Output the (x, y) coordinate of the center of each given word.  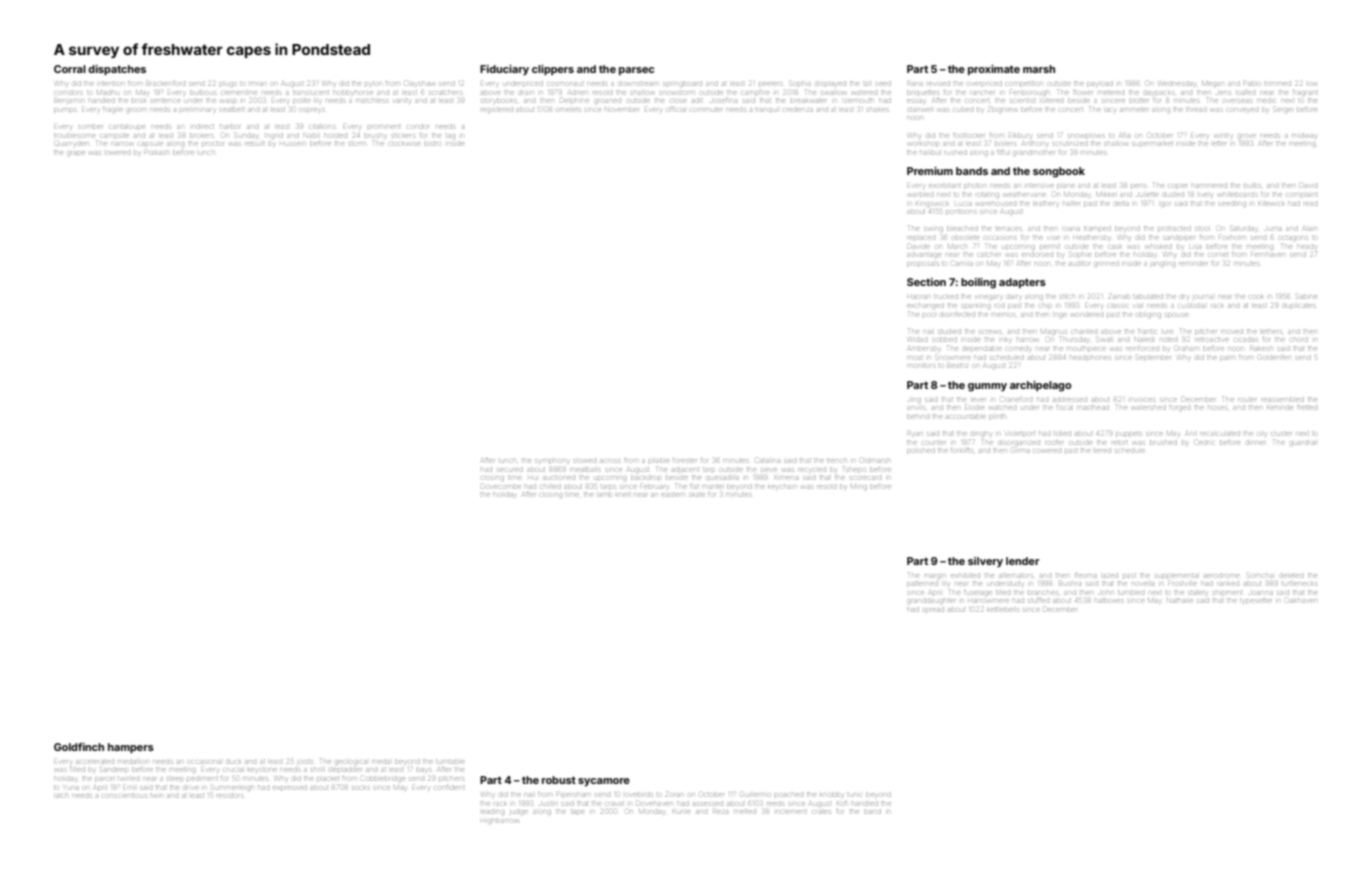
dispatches (117, 70)
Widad (917, 340)
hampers (131, 748)
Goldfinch (79, 747)
